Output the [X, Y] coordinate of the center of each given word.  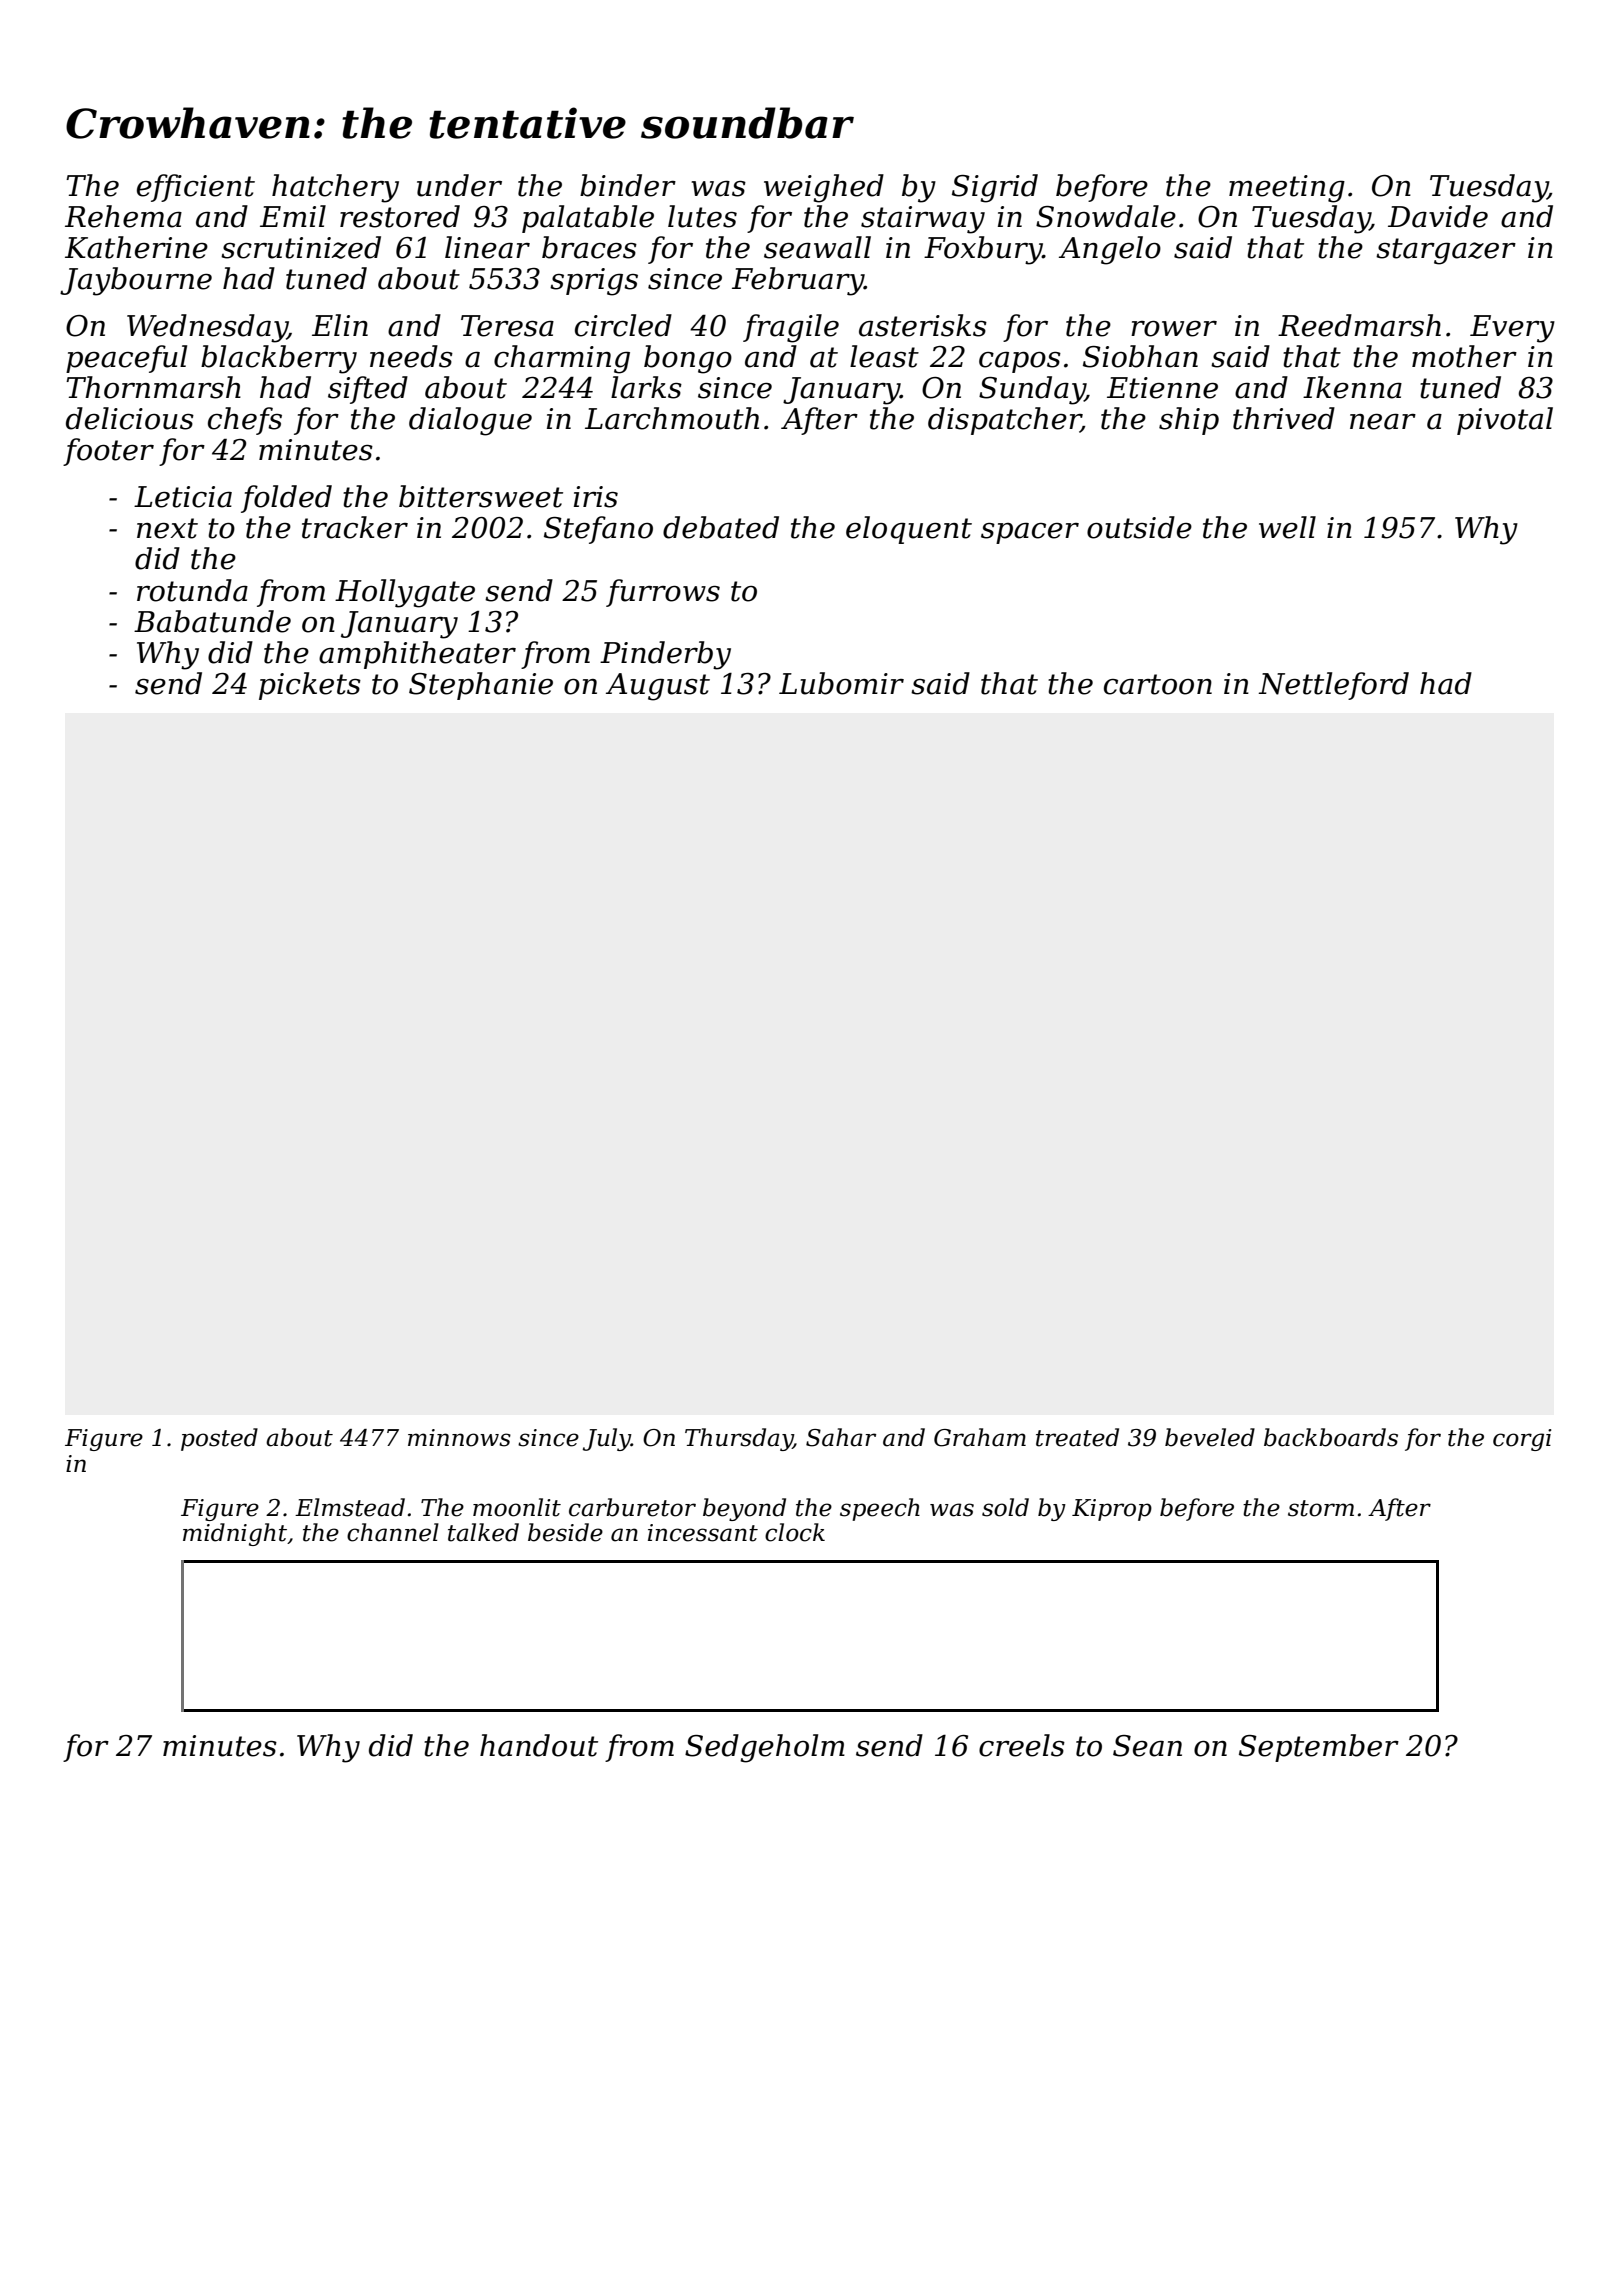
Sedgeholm [765, 1748]
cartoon [1158, 684]
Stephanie [481, 686]
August [658, 687]
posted [219, 1439]
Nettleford [1333, 686]
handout [539, 1745]
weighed [824, 188]
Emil [293, 216]
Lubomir [841, 683]
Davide [1438, 216]
